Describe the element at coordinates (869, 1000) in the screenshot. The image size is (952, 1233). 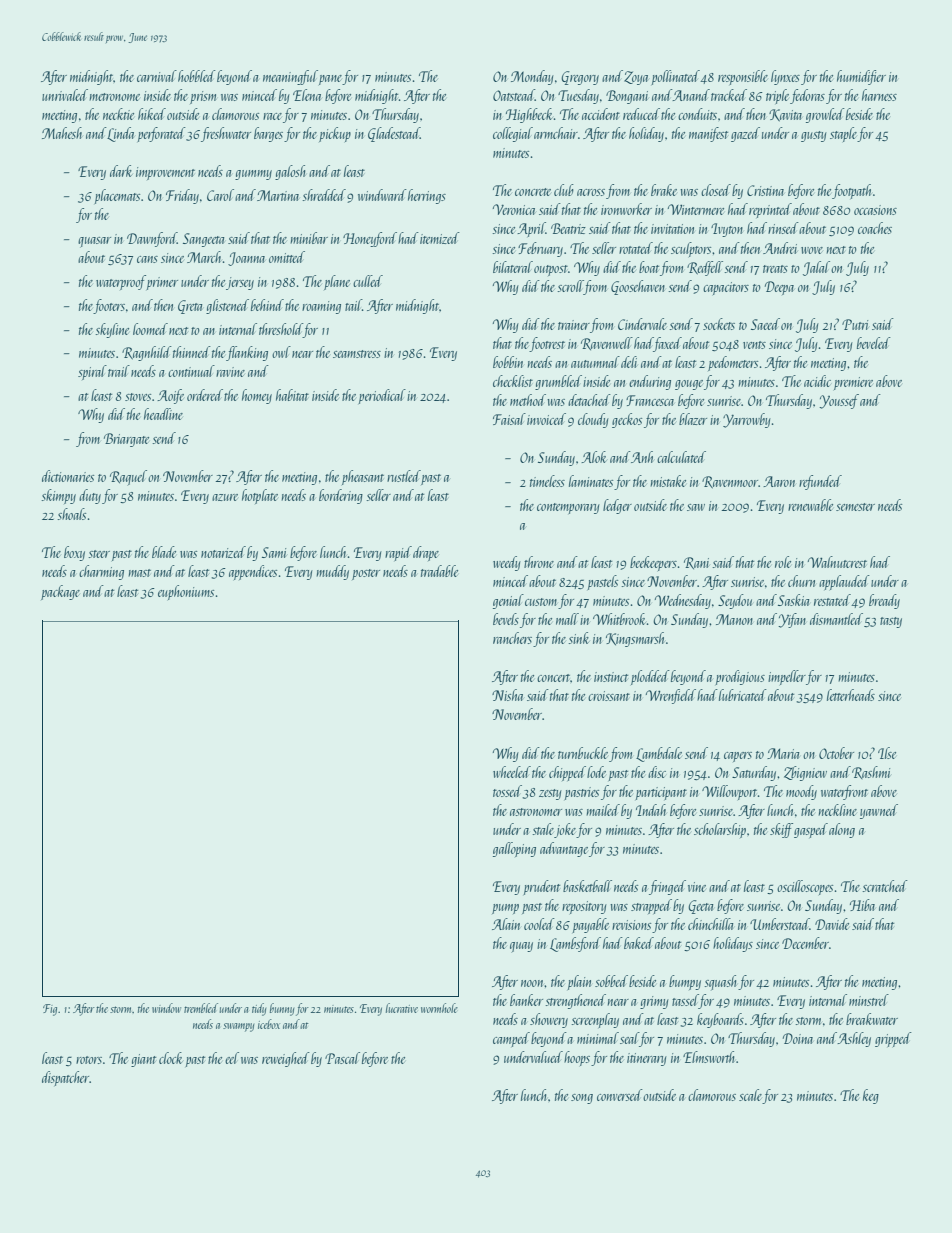
I see `minstrel` at that location.
